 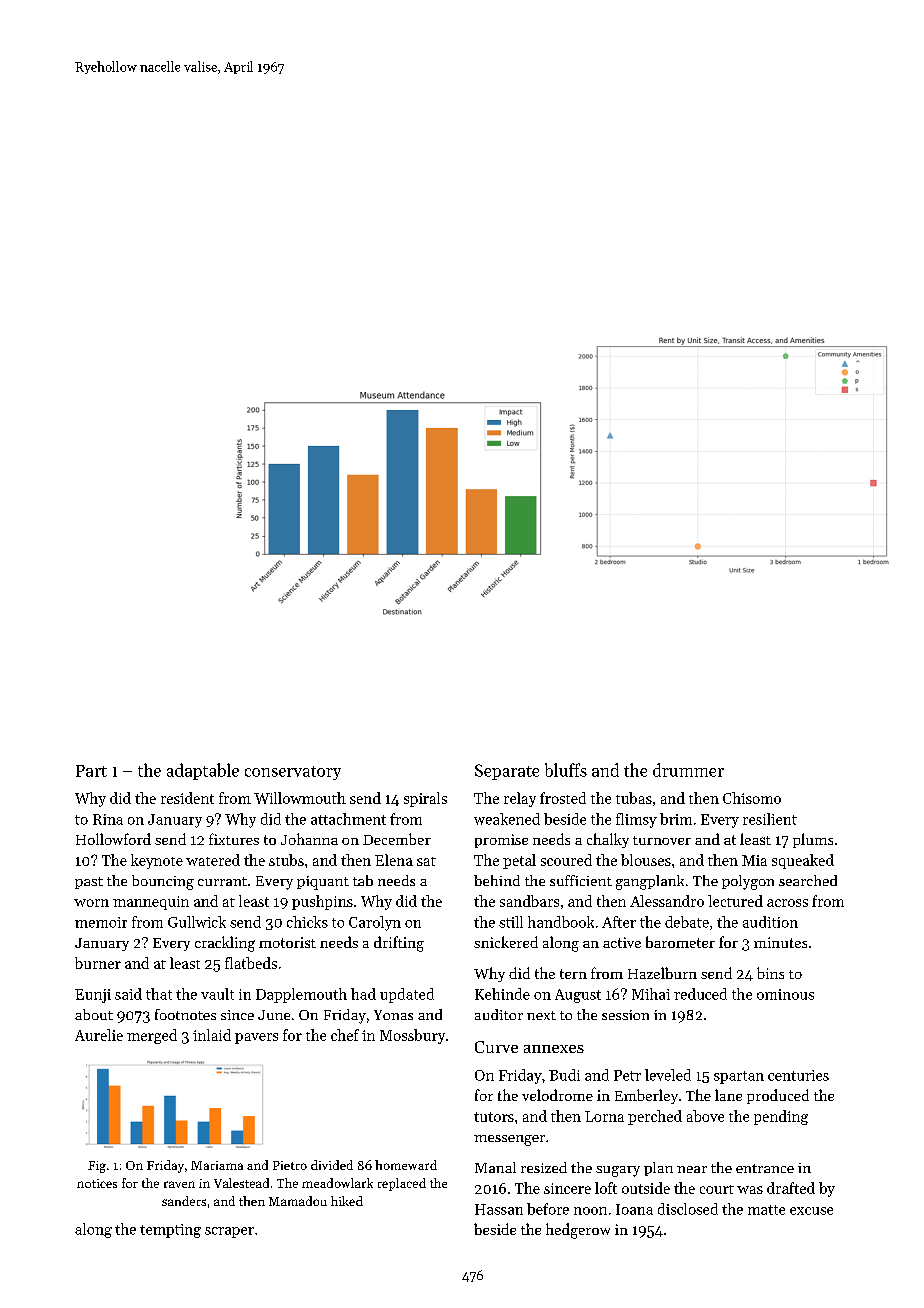 I want to click on produced, so click(x=778, y=1096).
